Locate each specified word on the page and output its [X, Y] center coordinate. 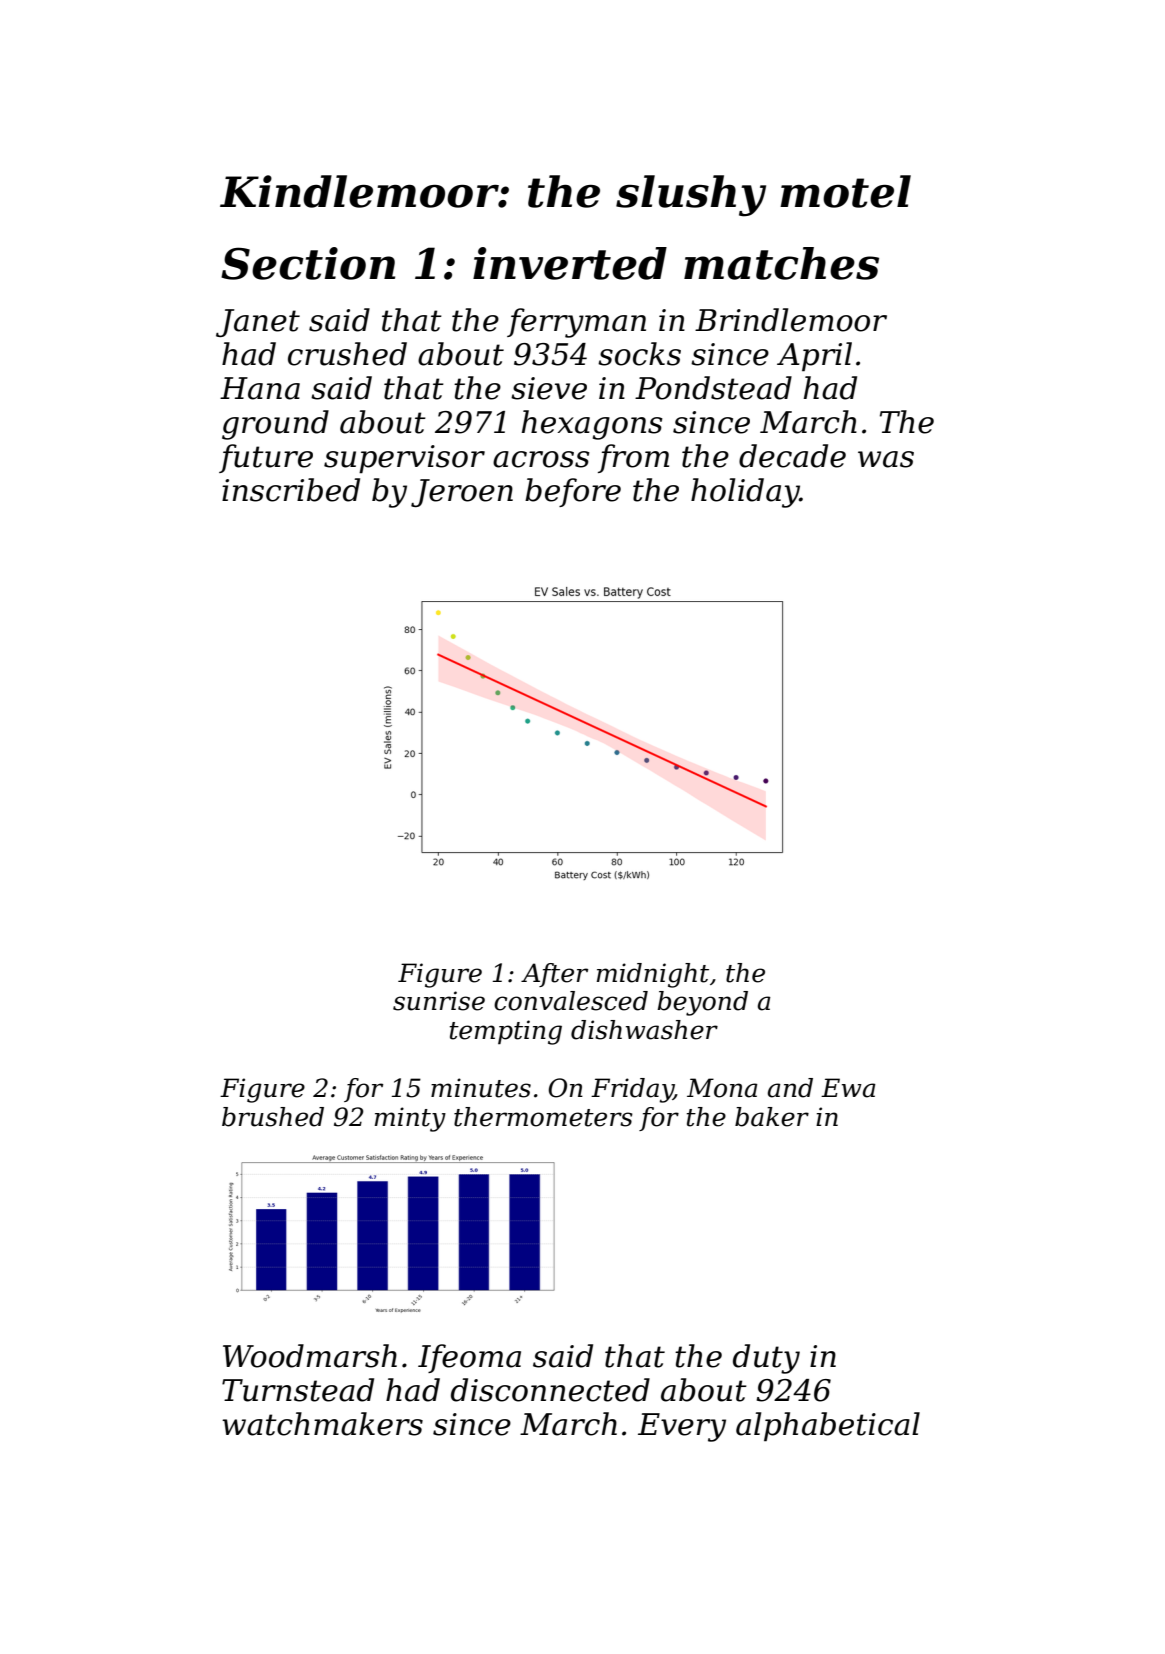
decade [792, 456]
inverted [570, 263]
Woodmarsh [310, 1356]
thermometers [543, 1117]
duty [766, 1359]
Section [308, 263]
